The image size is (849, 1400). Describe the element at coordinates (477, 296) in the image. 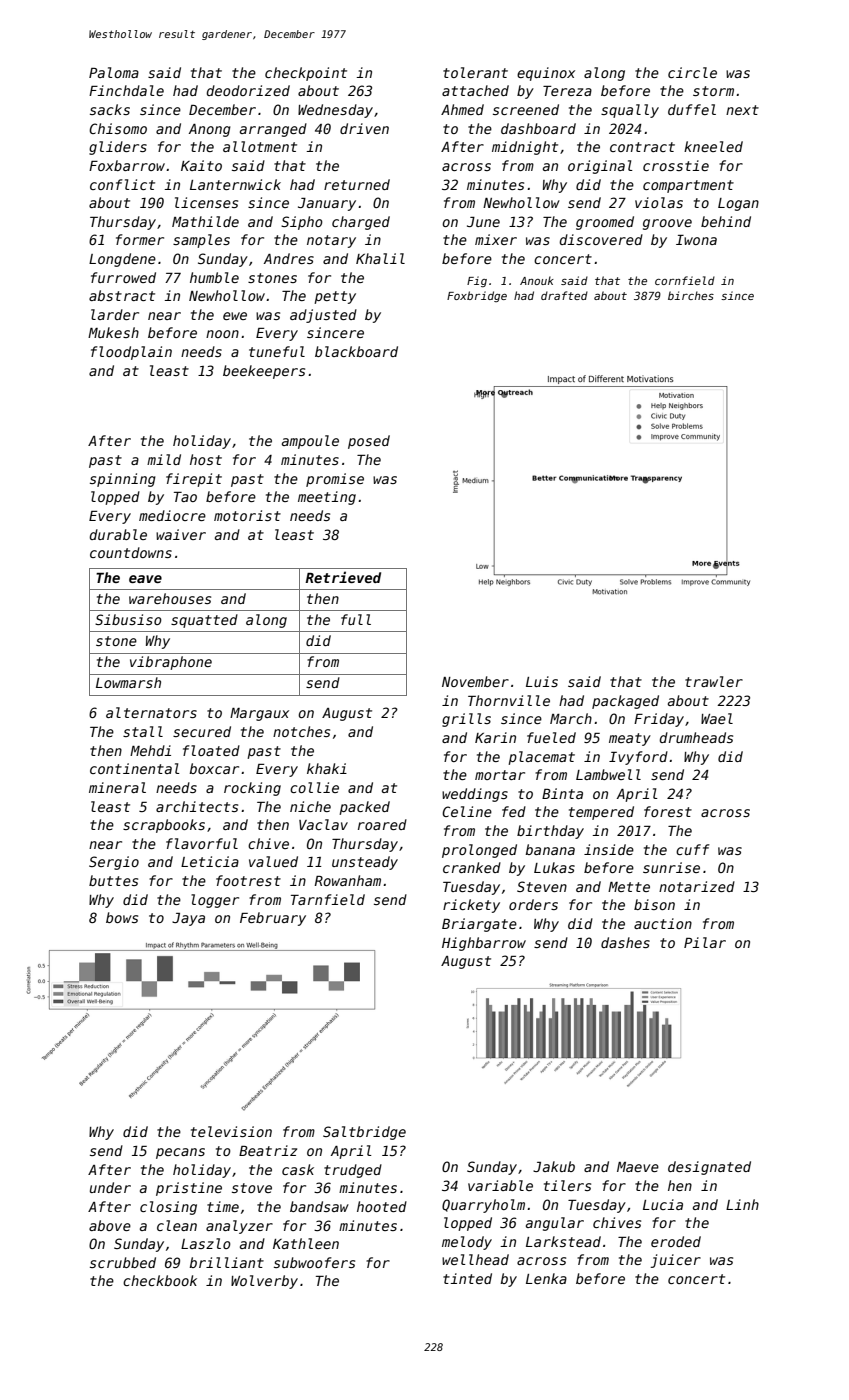

I see `Foxbridge` at that location.
